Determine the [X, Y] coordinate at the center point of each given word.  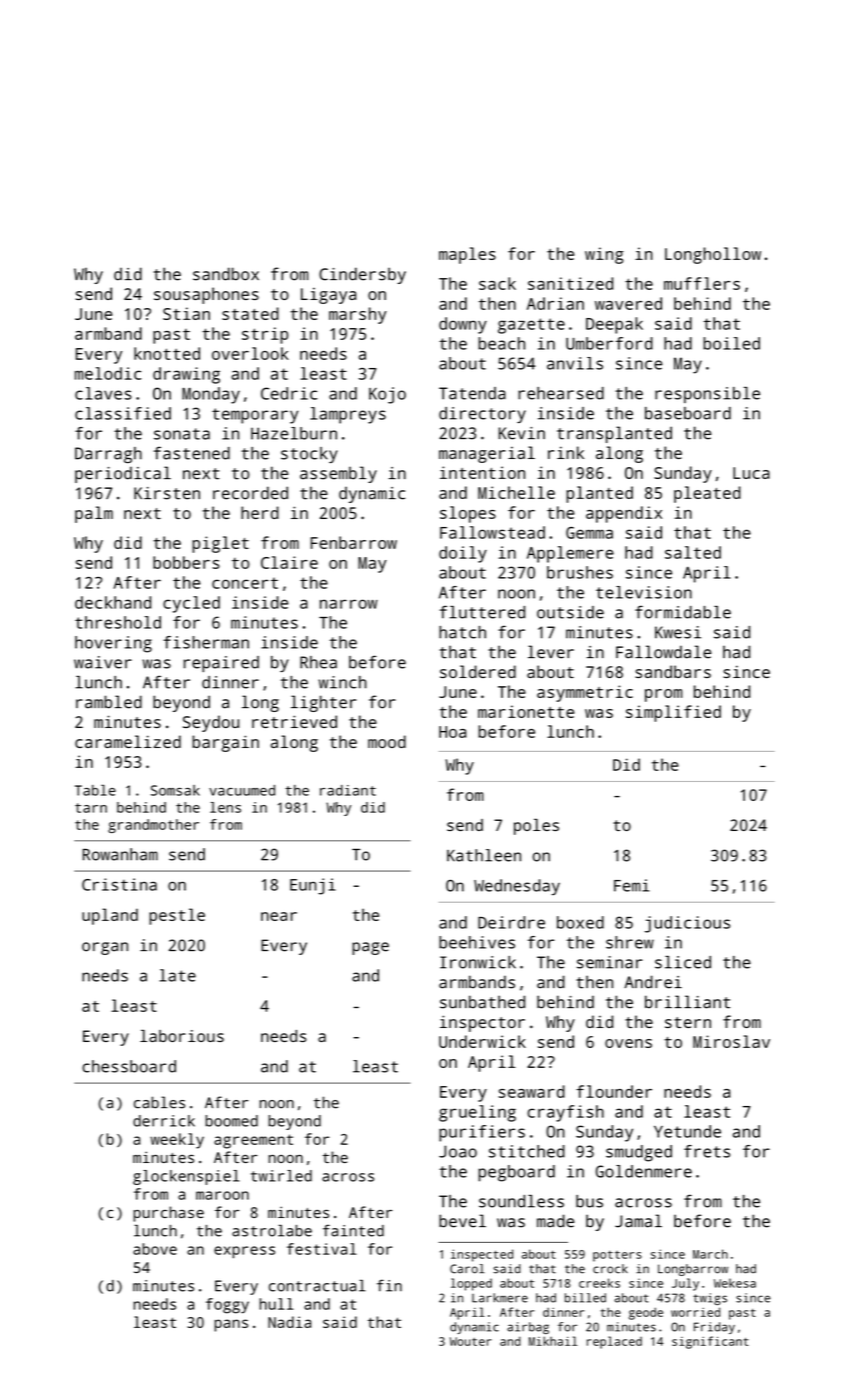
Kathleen [484, 855]
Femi [632, 885]
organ [105, 948]
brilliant [687, 1002]
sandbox [226, 274]
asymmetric [585, 693]
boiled [731, 343]
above [155, 1249]
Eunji [313, 886]
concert [245, 583]
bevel [462, 1221]
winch [342, 682]
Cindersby [362, 275]
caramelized [128, 741]
